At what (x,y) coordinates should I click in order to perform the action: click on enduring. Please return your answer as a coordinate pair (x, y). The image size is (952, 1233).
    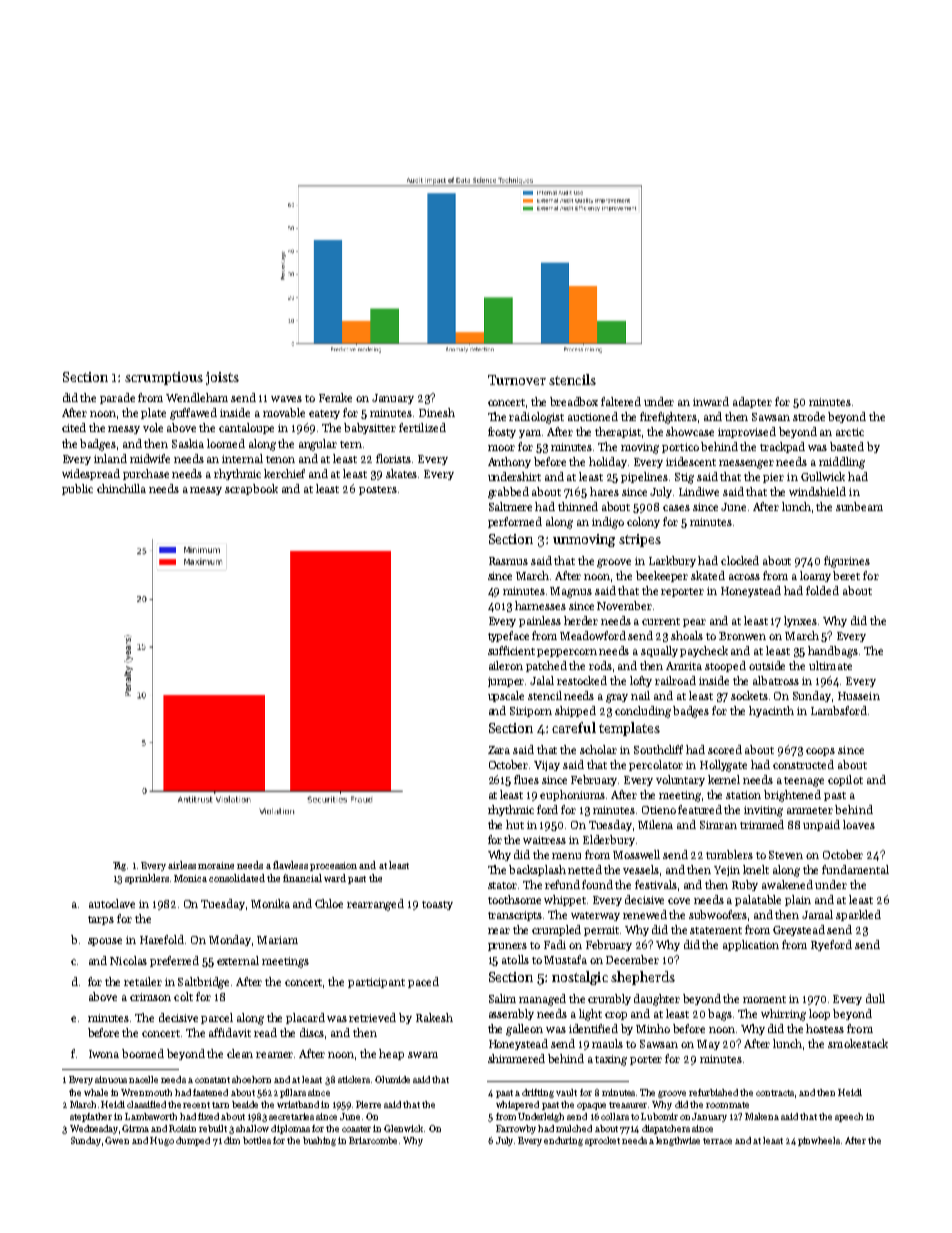
    Looking at the image, I should click on (563, 1141).
